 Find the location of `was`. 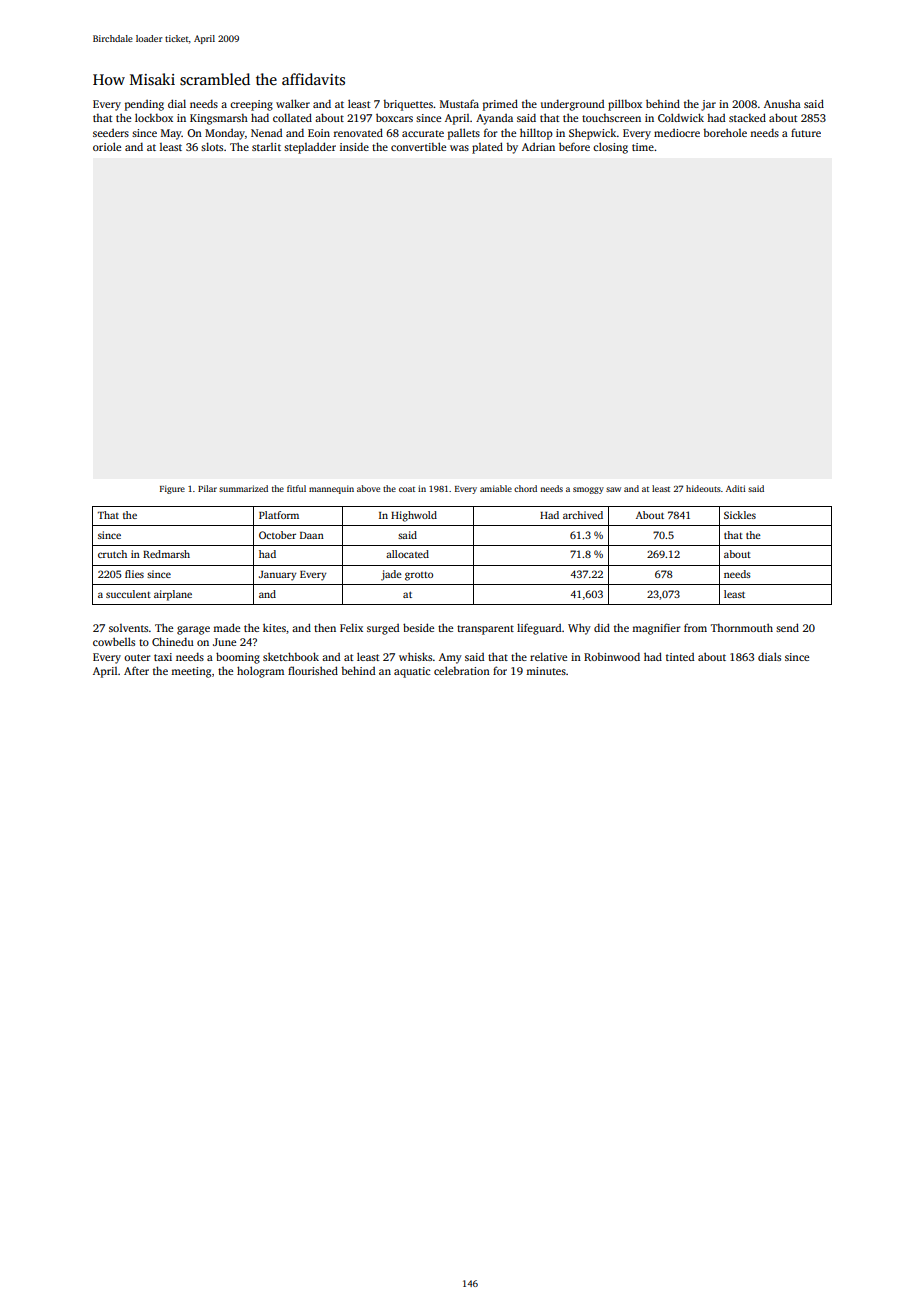

was is located at coordinates (459, 148).
